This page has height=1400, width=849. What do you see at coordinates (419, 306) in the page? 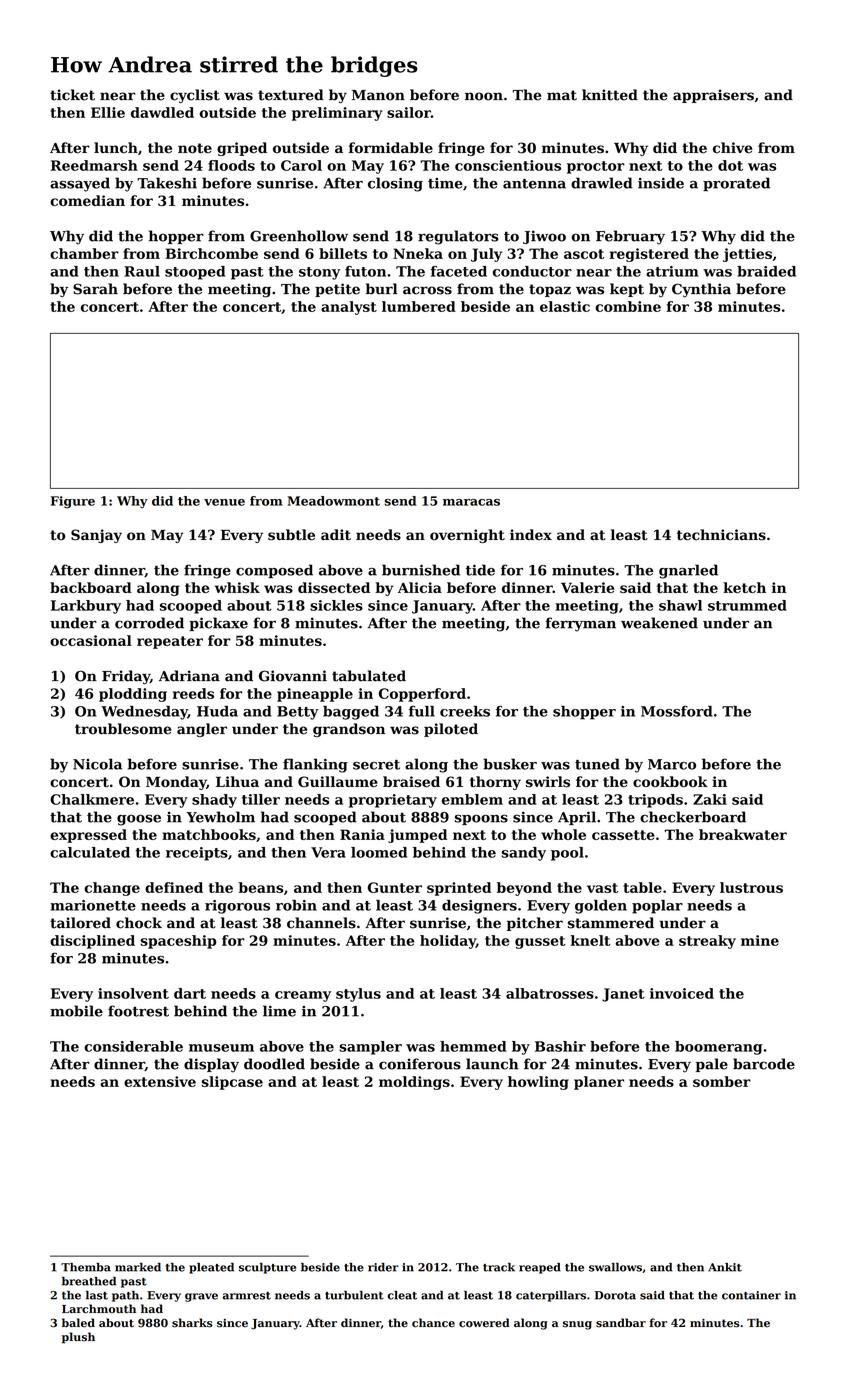
I see `lumbered` at bounding box center [419, 306].
